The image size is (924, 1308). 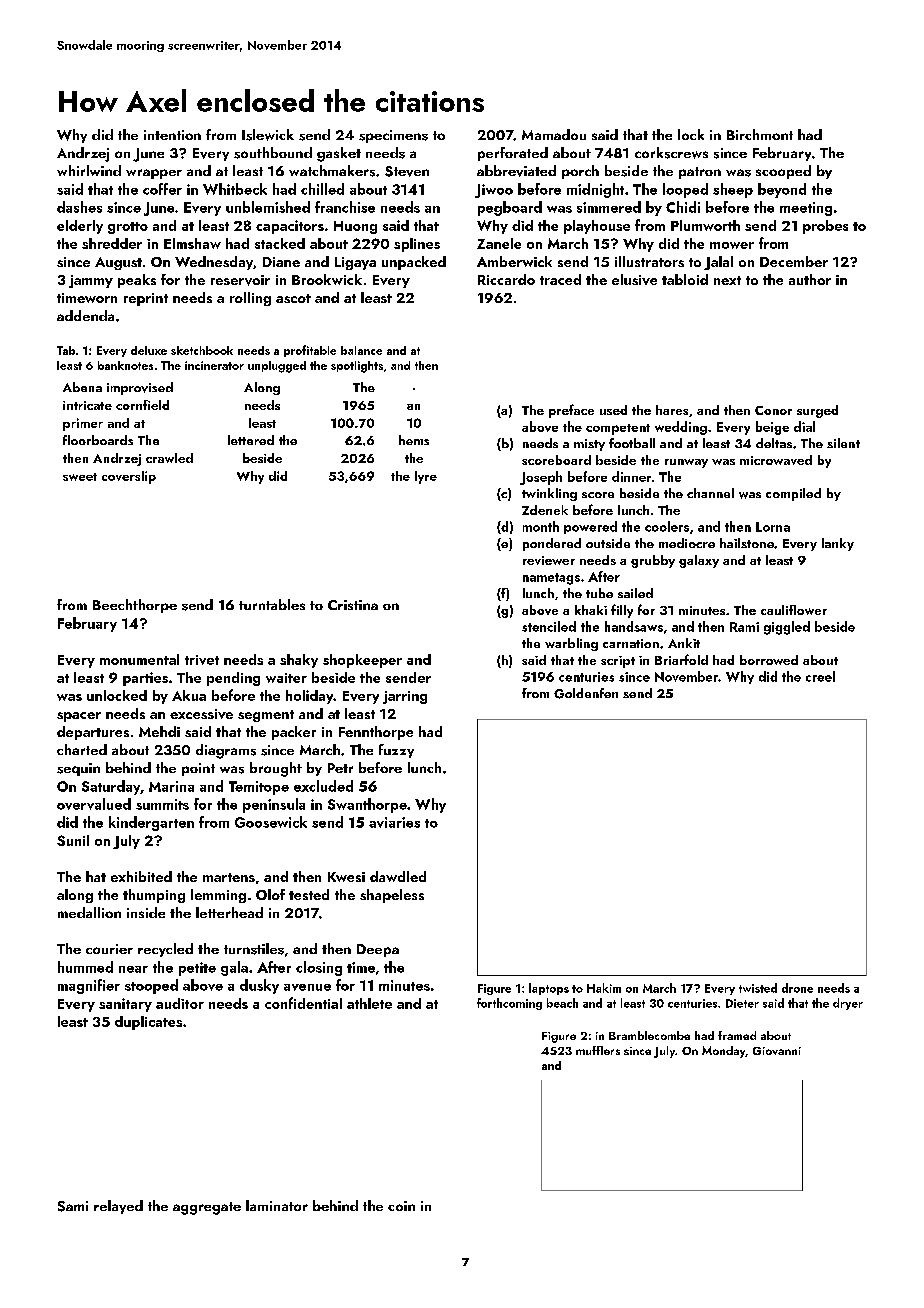 I want to click on diagrams, so click(x=226, y=751).
